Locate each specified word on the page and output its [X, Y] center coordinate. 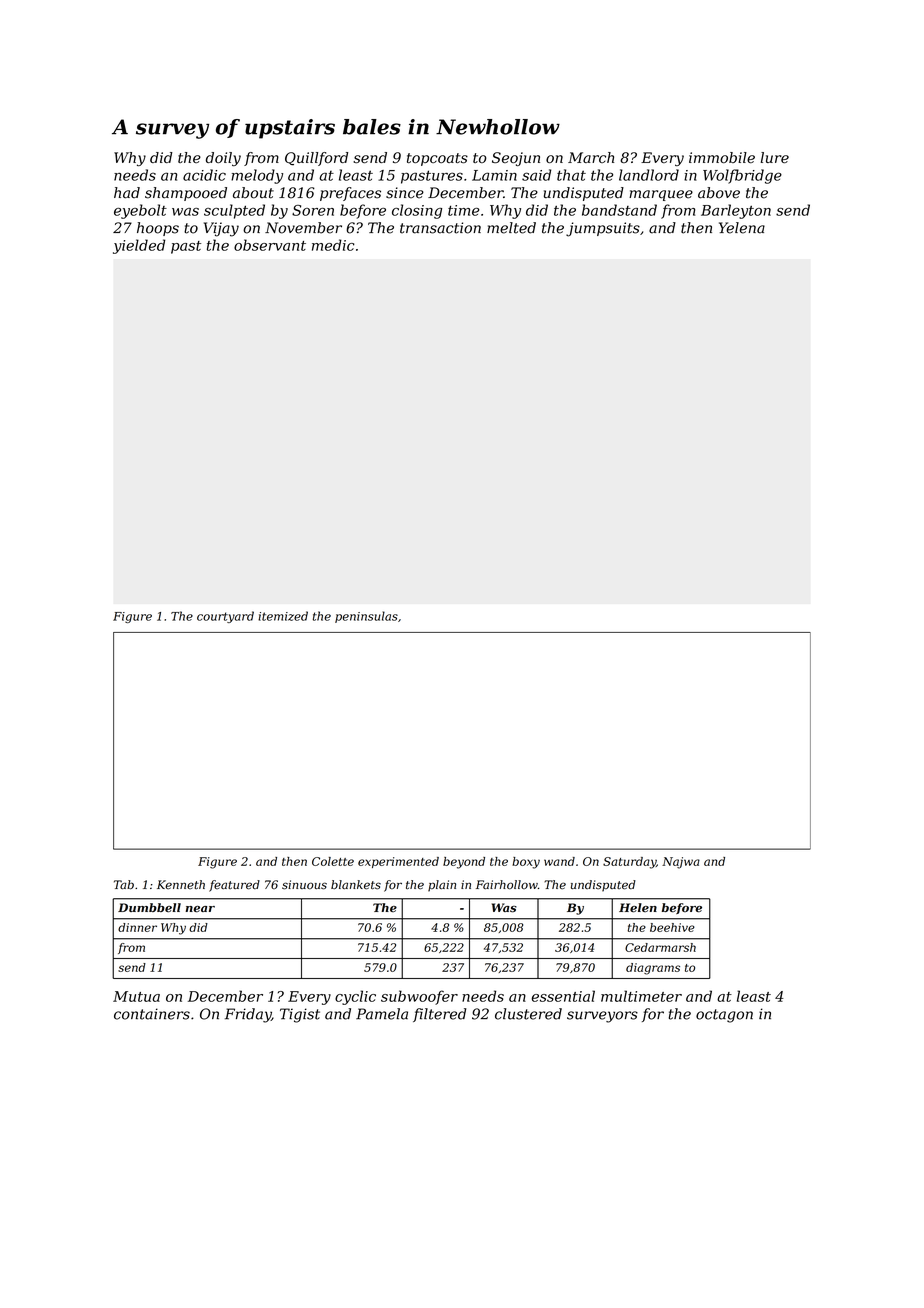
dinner [137, 927]
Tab [124, 885]
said [536, 175]
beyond [464, 863]
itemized [283, 616]
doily [223, 159]
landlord [649, 175]
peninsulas [366, 617]
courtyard [225, 617]
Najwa [681, 863]
